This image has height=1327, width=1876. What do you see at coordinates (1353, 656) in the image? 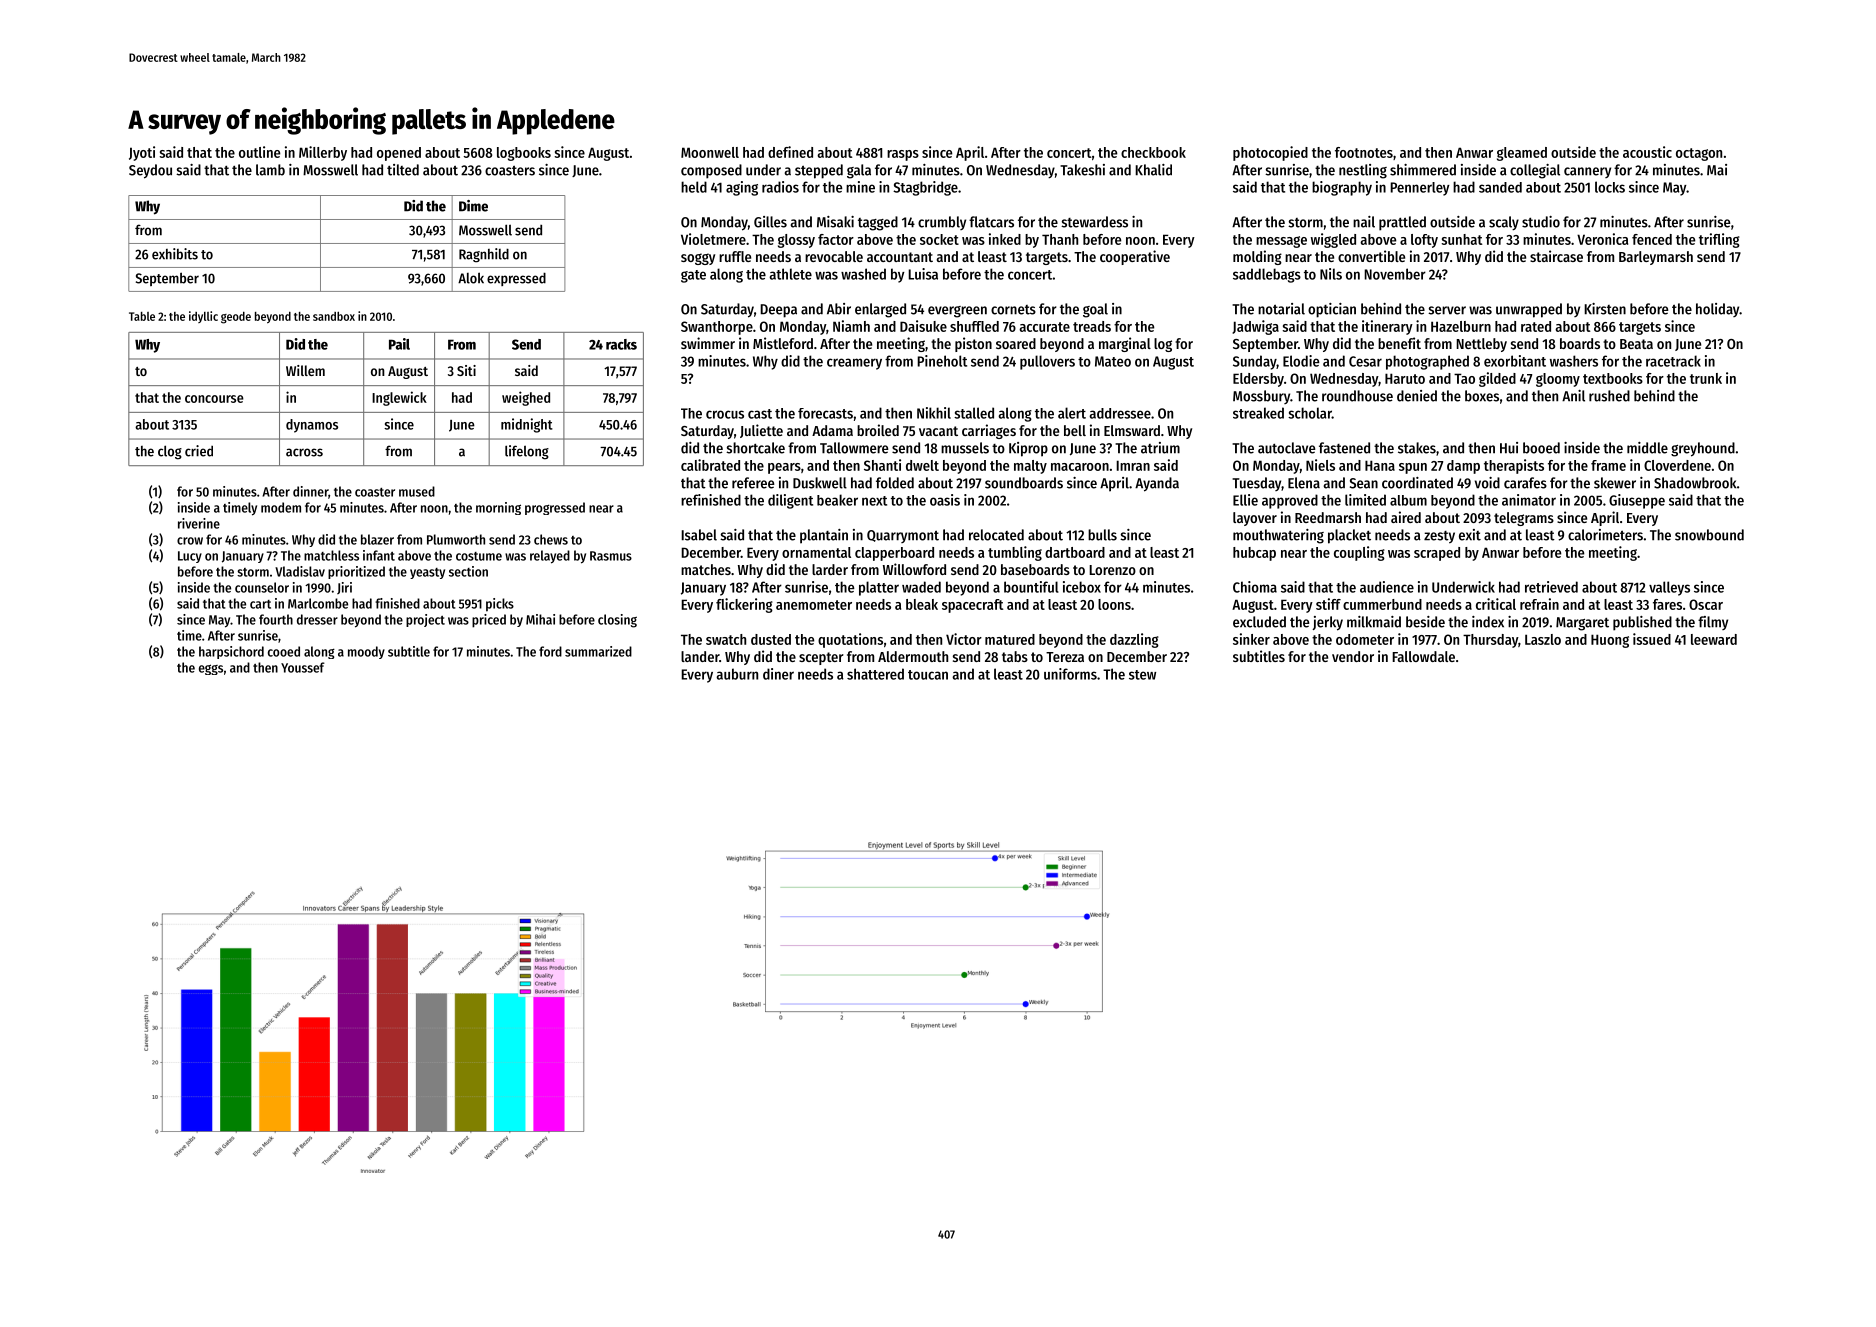
I see `vendor` at bounding box center [1353, 656].
